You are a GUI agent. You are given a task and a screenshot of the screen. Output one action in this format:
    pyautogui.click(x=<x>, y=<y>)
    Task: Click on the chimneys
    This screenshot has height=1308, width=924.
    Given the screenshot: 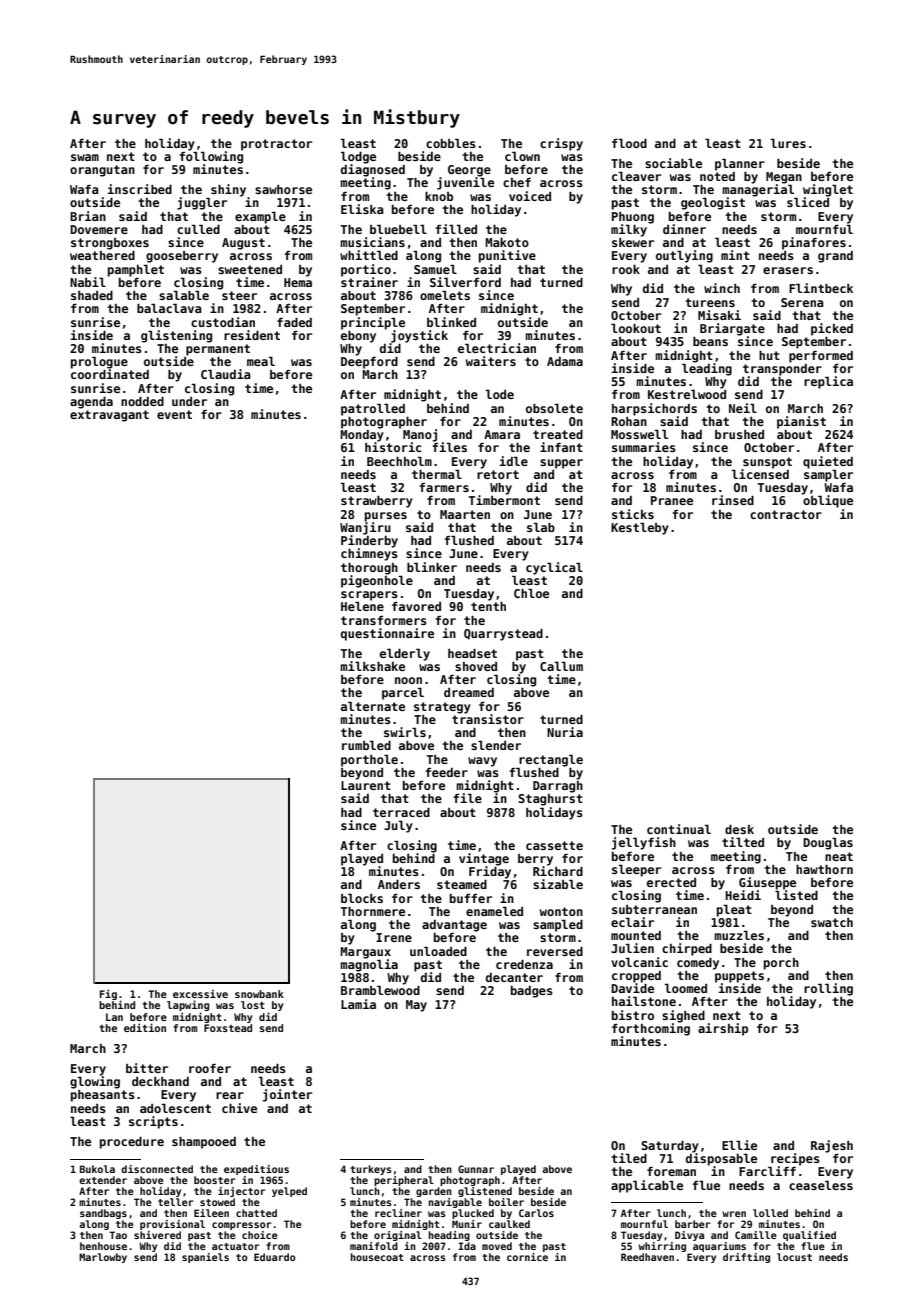 What is the action you would take?
    pyautogui.click(x=369, y=554)
